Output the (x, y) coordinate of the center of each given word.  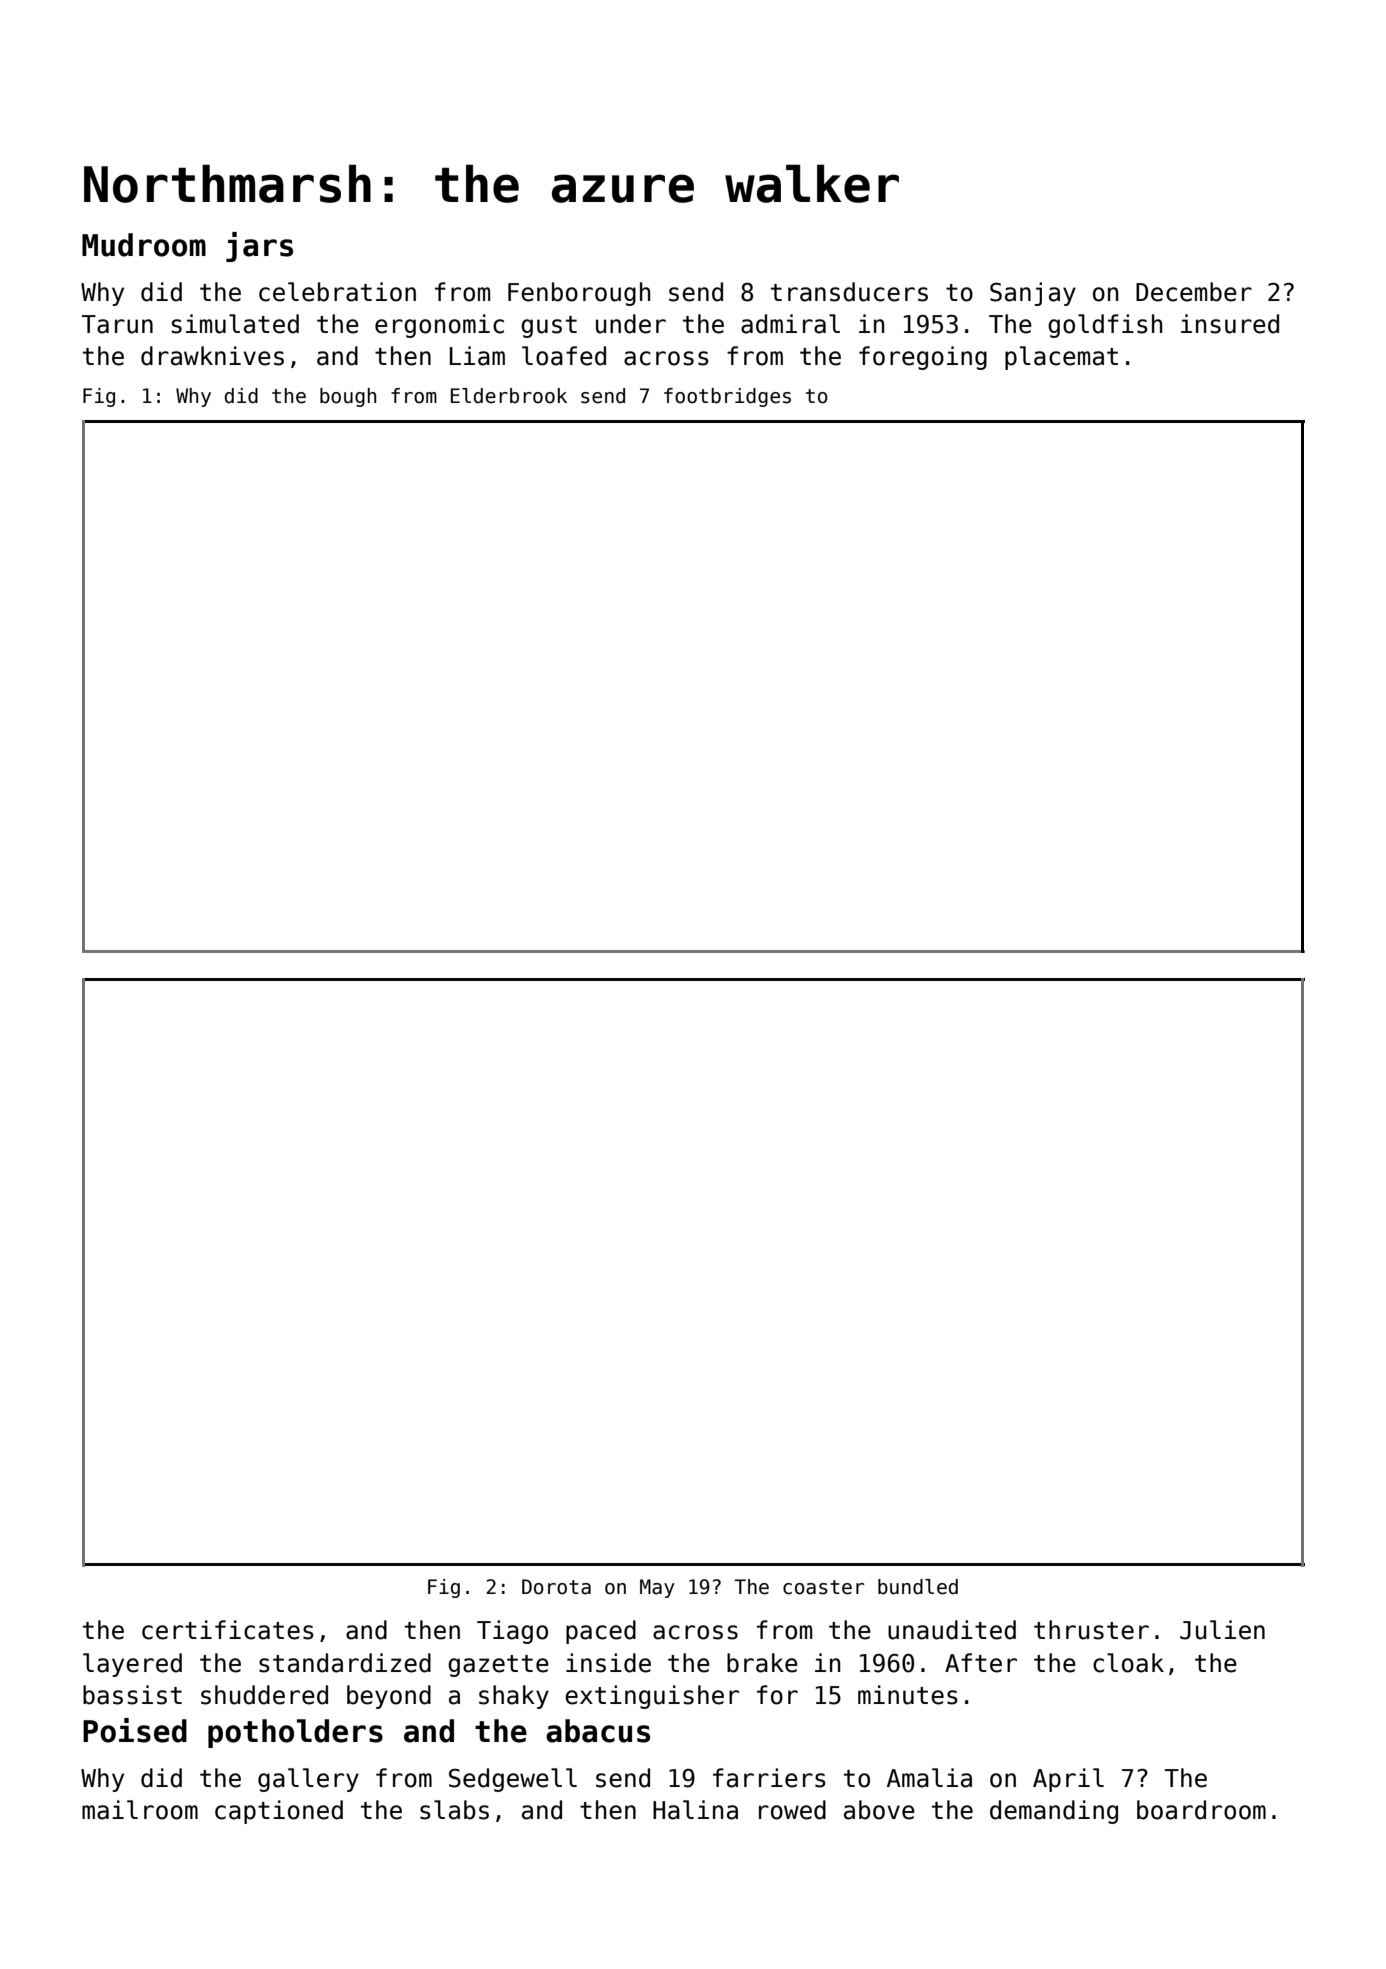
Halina (695, 1810)
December (1194, 292)
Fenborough (579, 294)
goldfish (1105, 326)
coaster (823, 1587)
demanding (1054, 1812)
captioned (279, 1812)
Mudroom (144, 245)
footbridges (727, 397)
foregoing (923, 358)
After (981, 1663)
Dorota (556, 1587)
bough (348, 397)
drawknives (212, 356)
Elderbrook (509, 396)
